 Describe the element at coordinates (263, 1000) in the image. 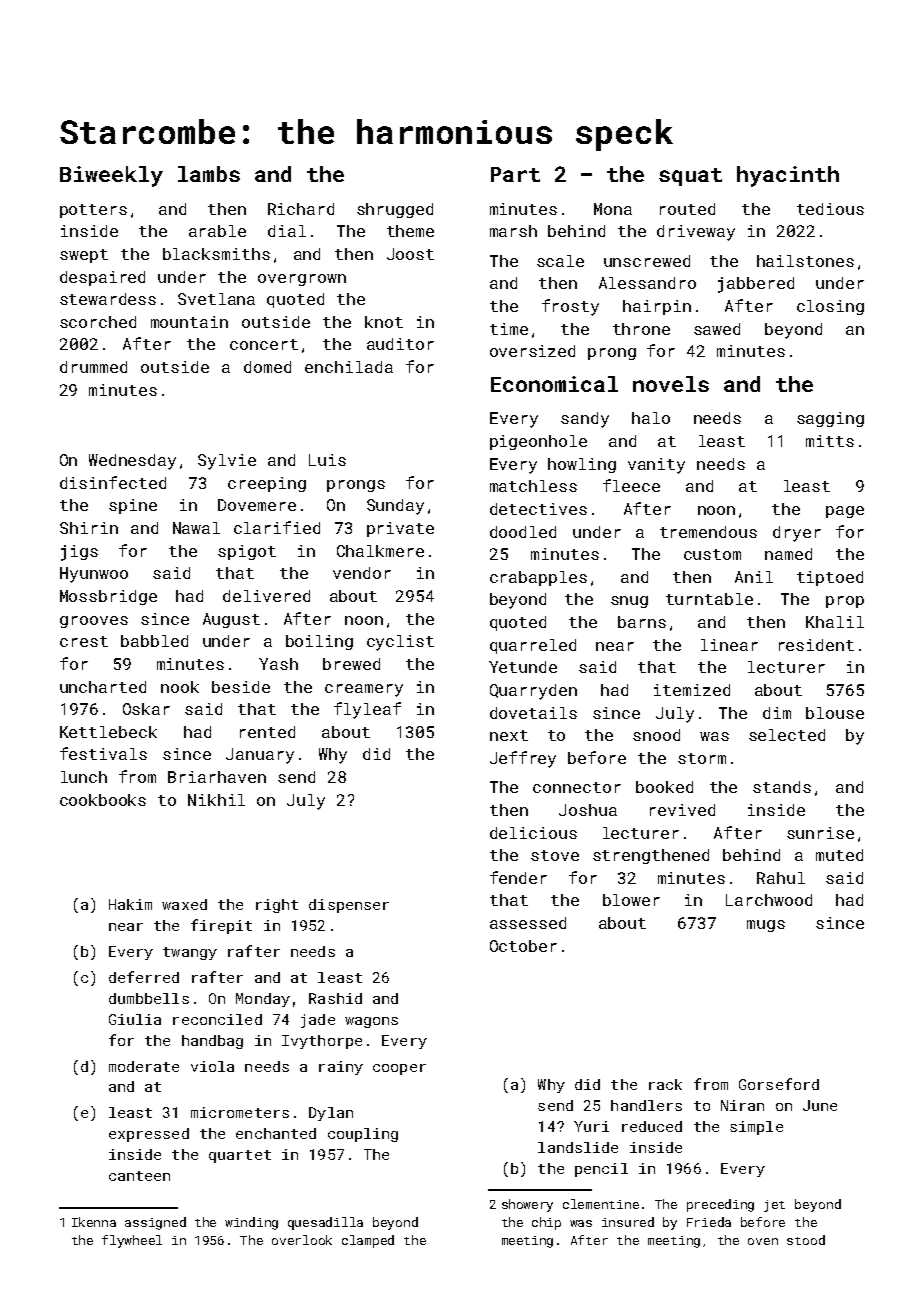

I see `Monday` at that location.
